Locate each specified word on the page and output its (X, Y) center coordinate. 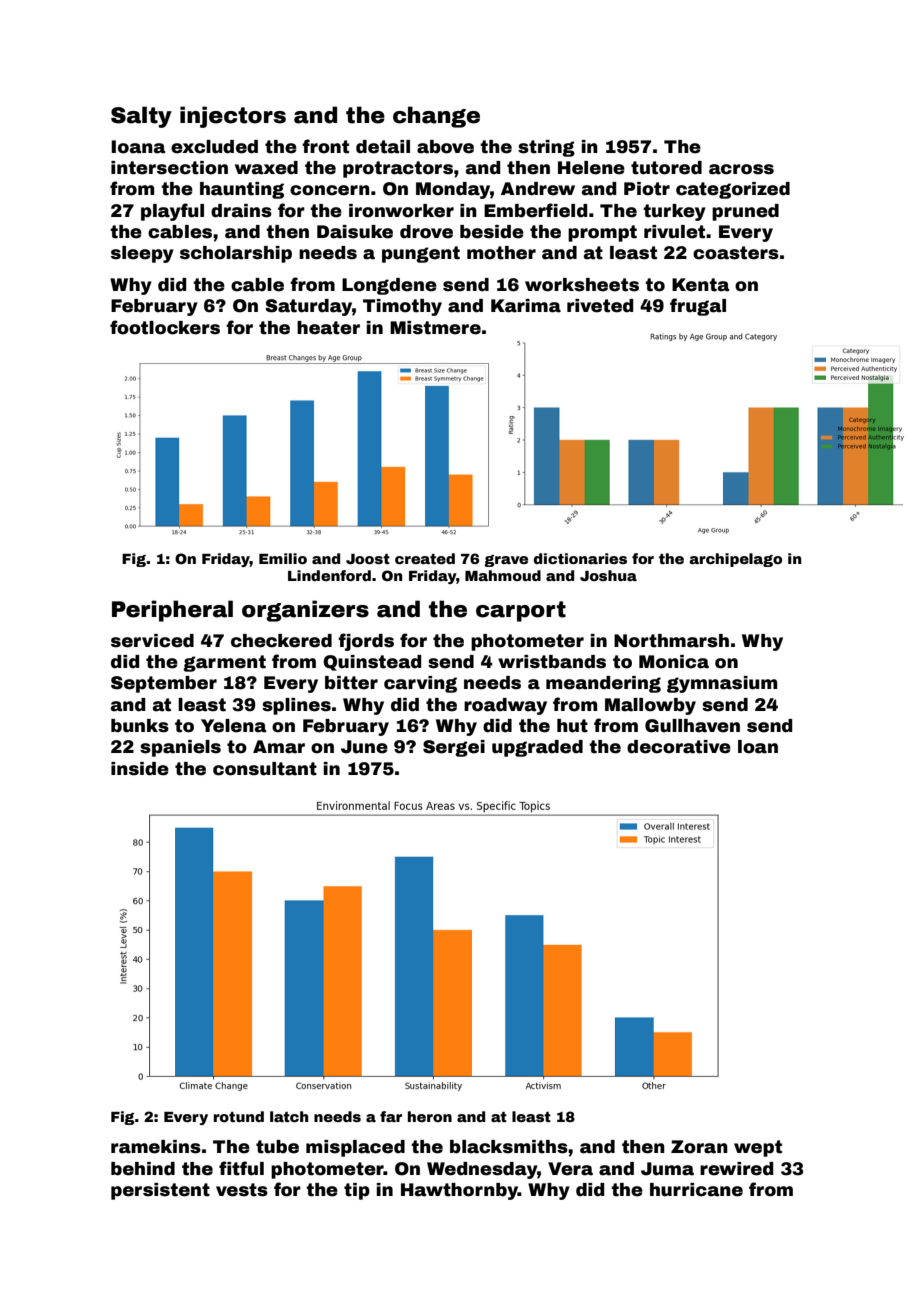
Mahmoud (503, 575)
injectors (233, 117)
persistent (160, 1191)
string (546, 148)
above (445, 147)
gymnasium (722, 684)
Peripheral (172, 611)
